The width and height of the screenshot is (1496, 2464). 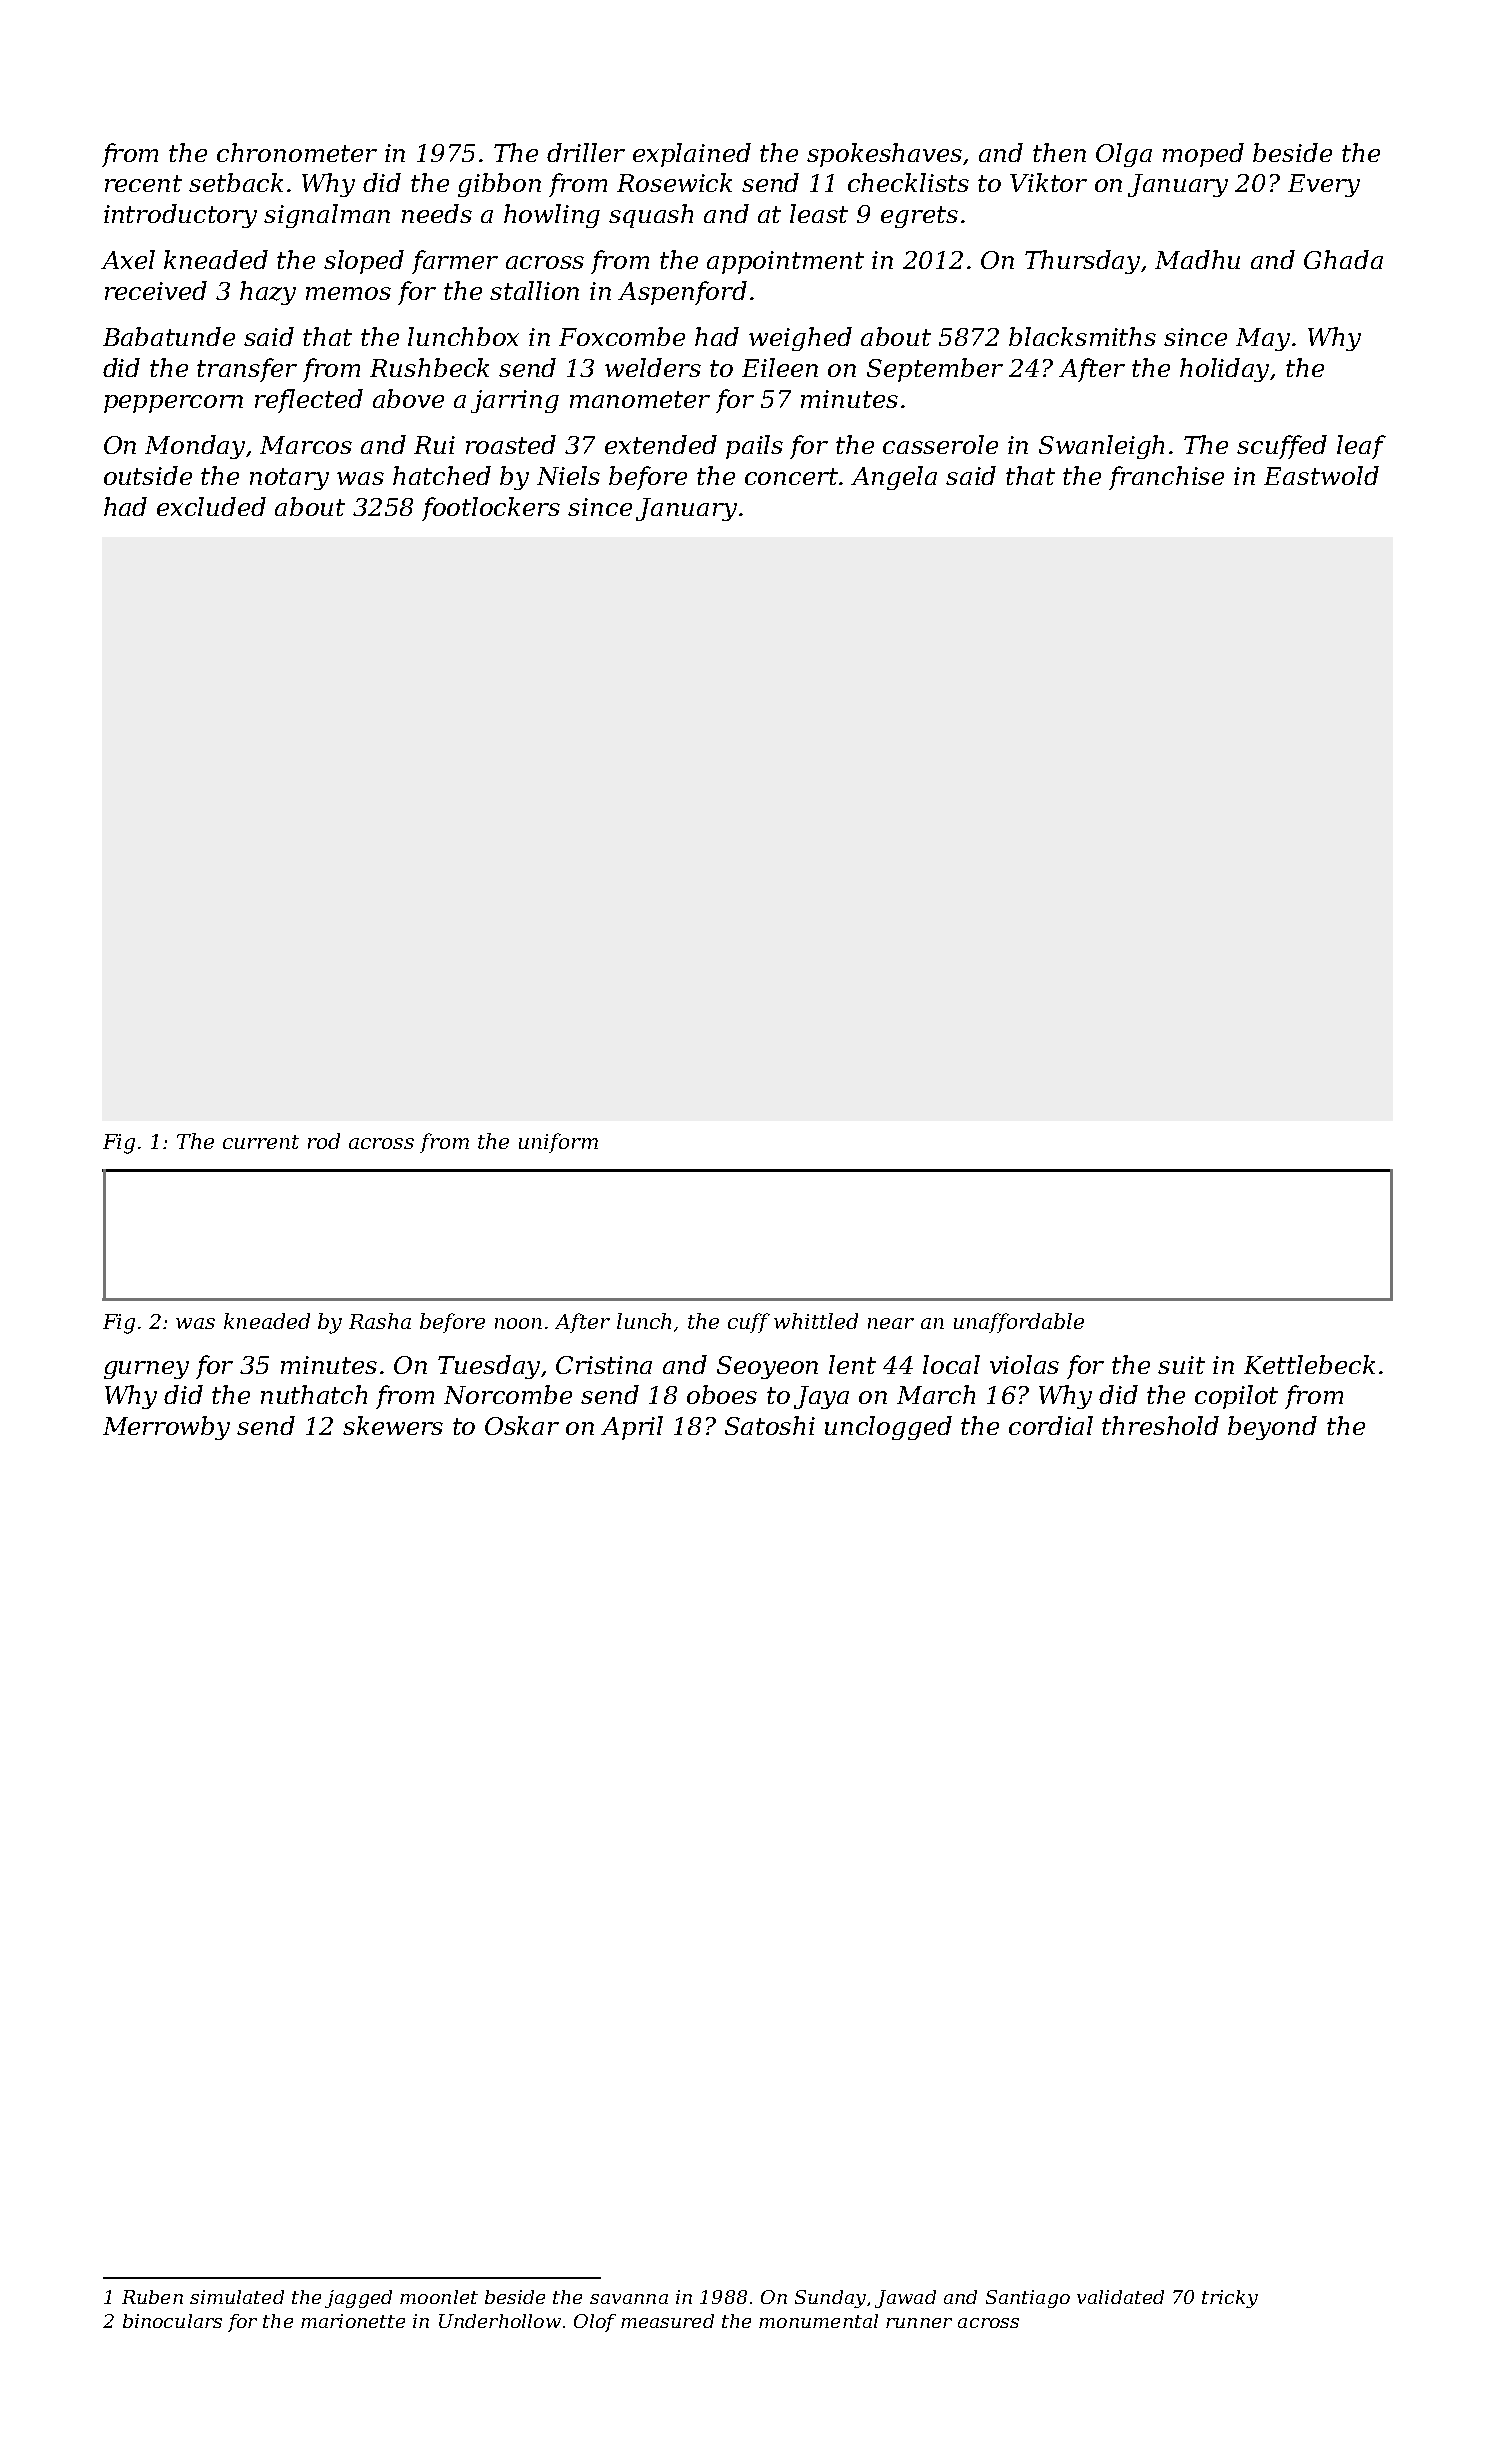 What do you see at coordinates (1321, 475) in the screenshot?
I see `Eastwold` at bounding box center [1321, 475].
